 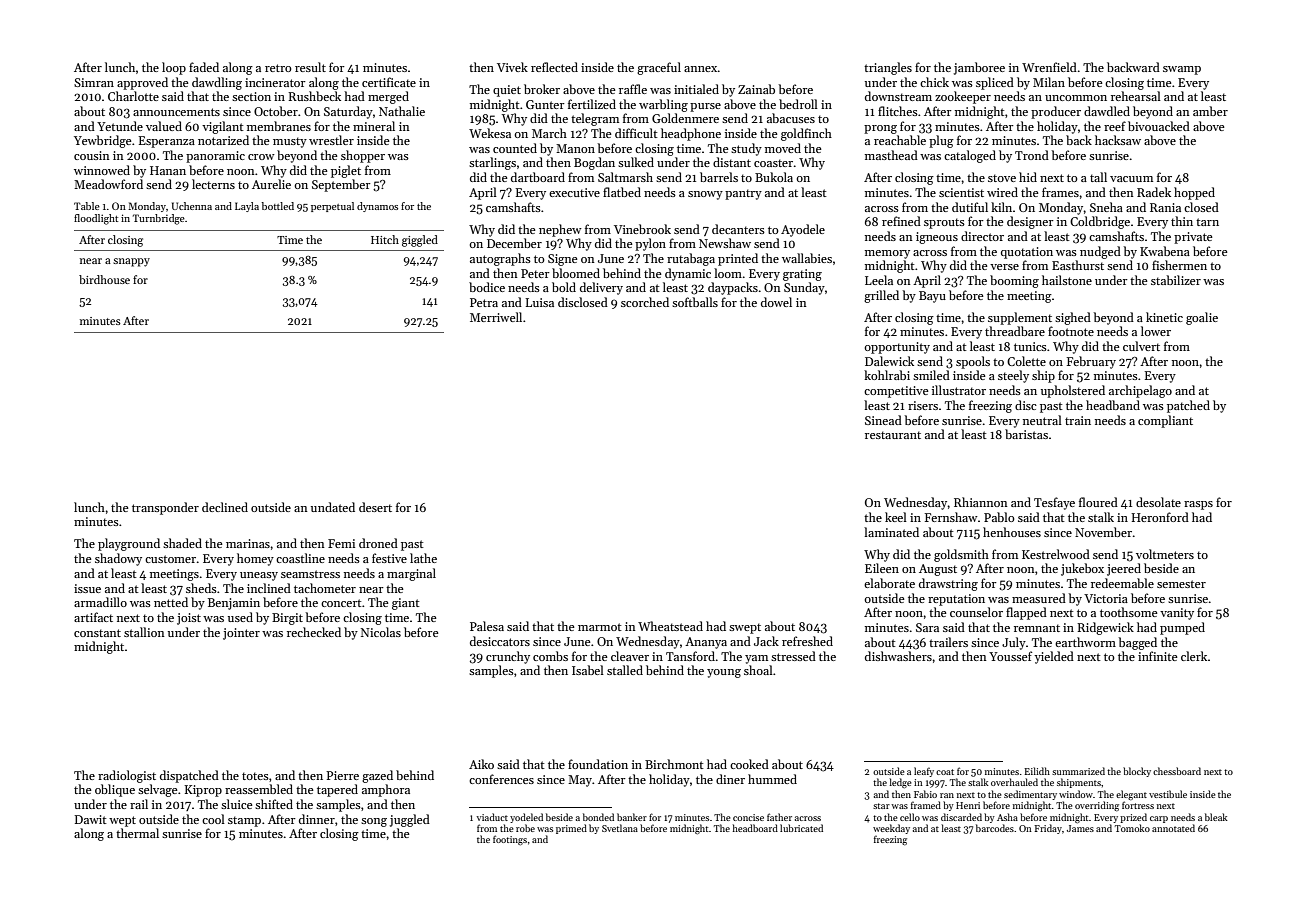 I want to click on gazed, so click(x=377, y=776).
